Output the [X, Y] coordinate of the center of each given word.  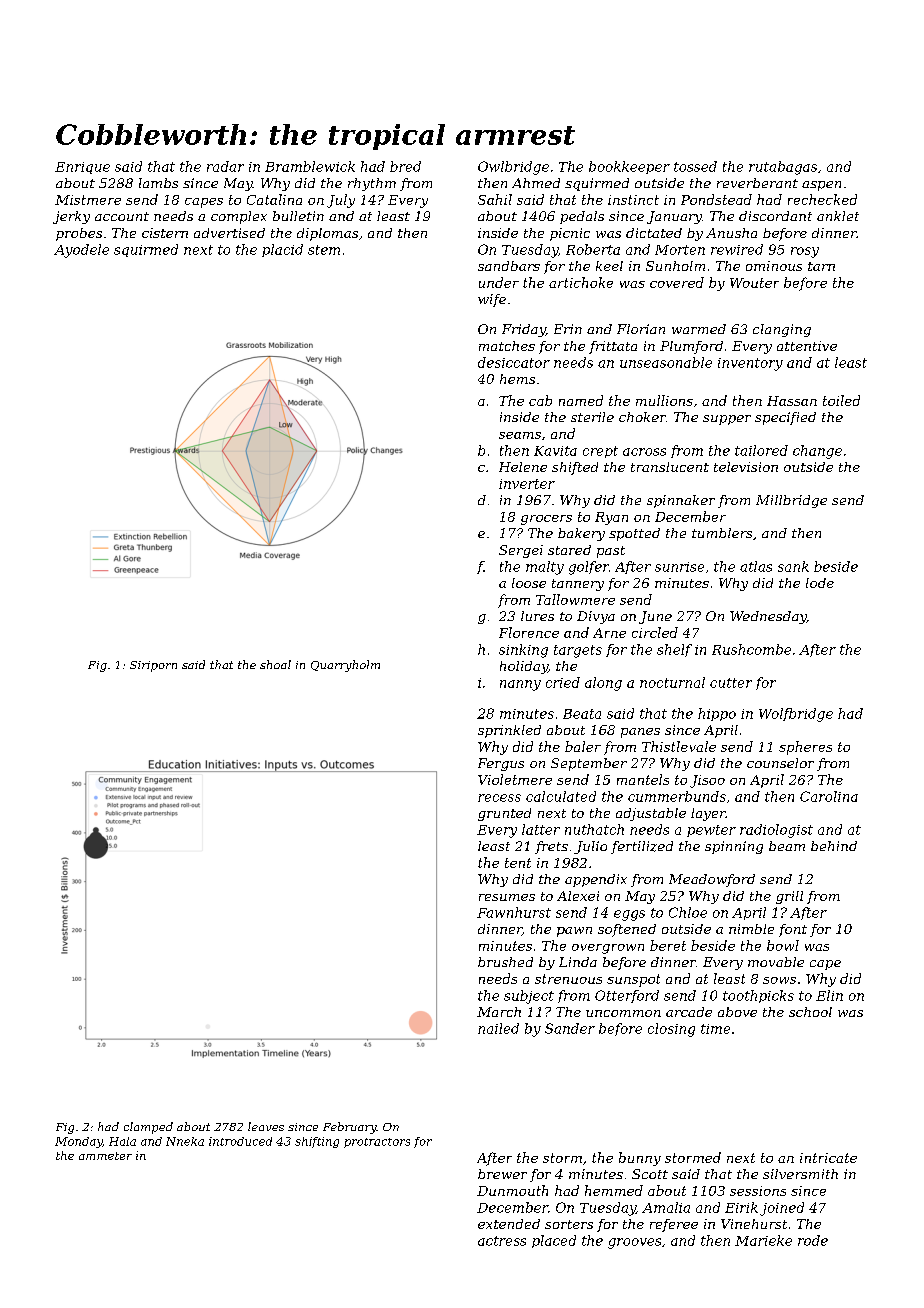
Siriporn [153, 666]
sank [793, 566]
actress [502, 1241]
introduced [240, 1141]
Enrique [82, 168]
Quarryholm [345, 666]
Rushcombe [751, 649]
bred [405, 166]
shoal [275, 664]
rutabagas [783, 168]
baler [583, 746]
